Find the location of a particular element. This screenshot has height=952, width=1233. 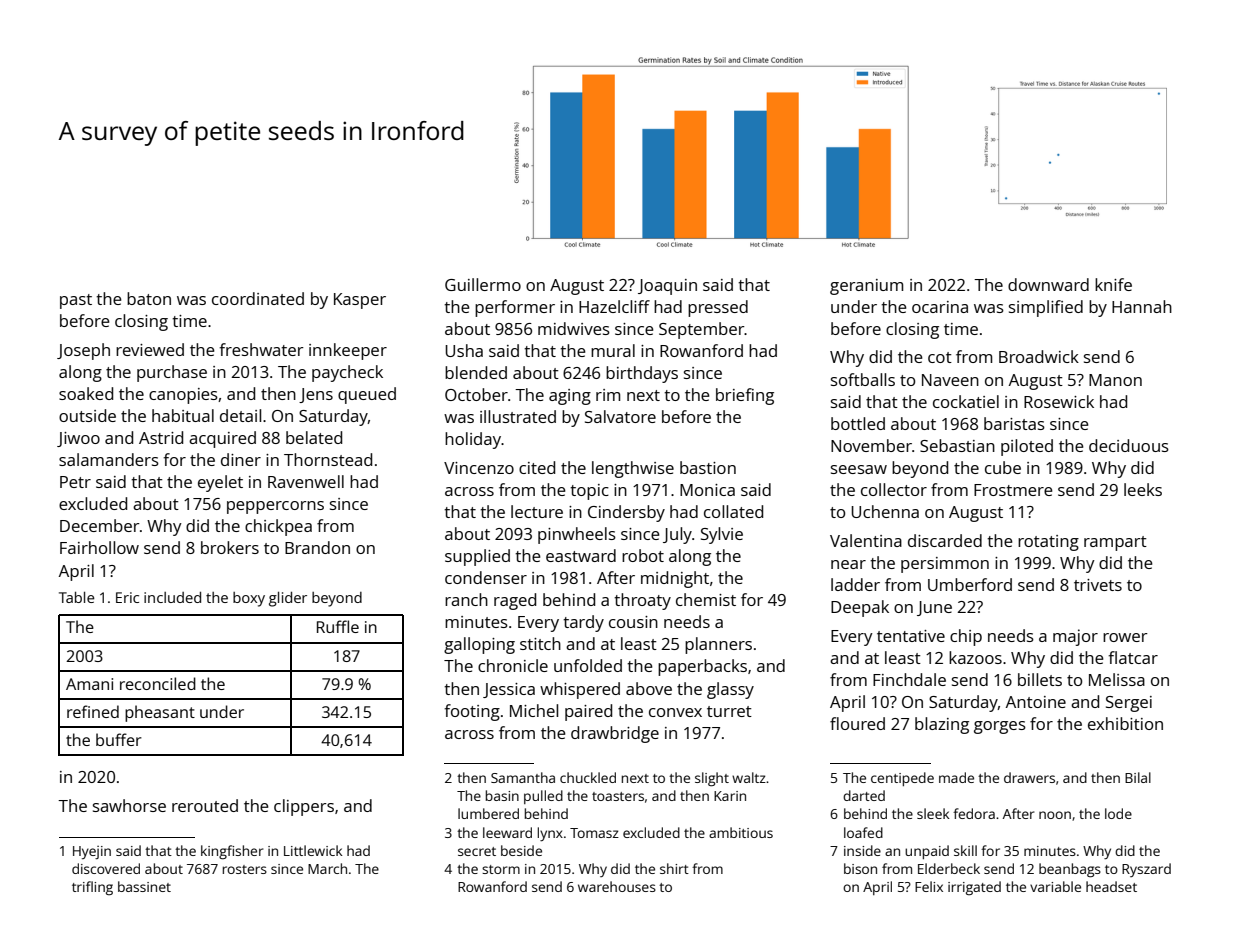

habitual is located at coordinates (183, 415).
